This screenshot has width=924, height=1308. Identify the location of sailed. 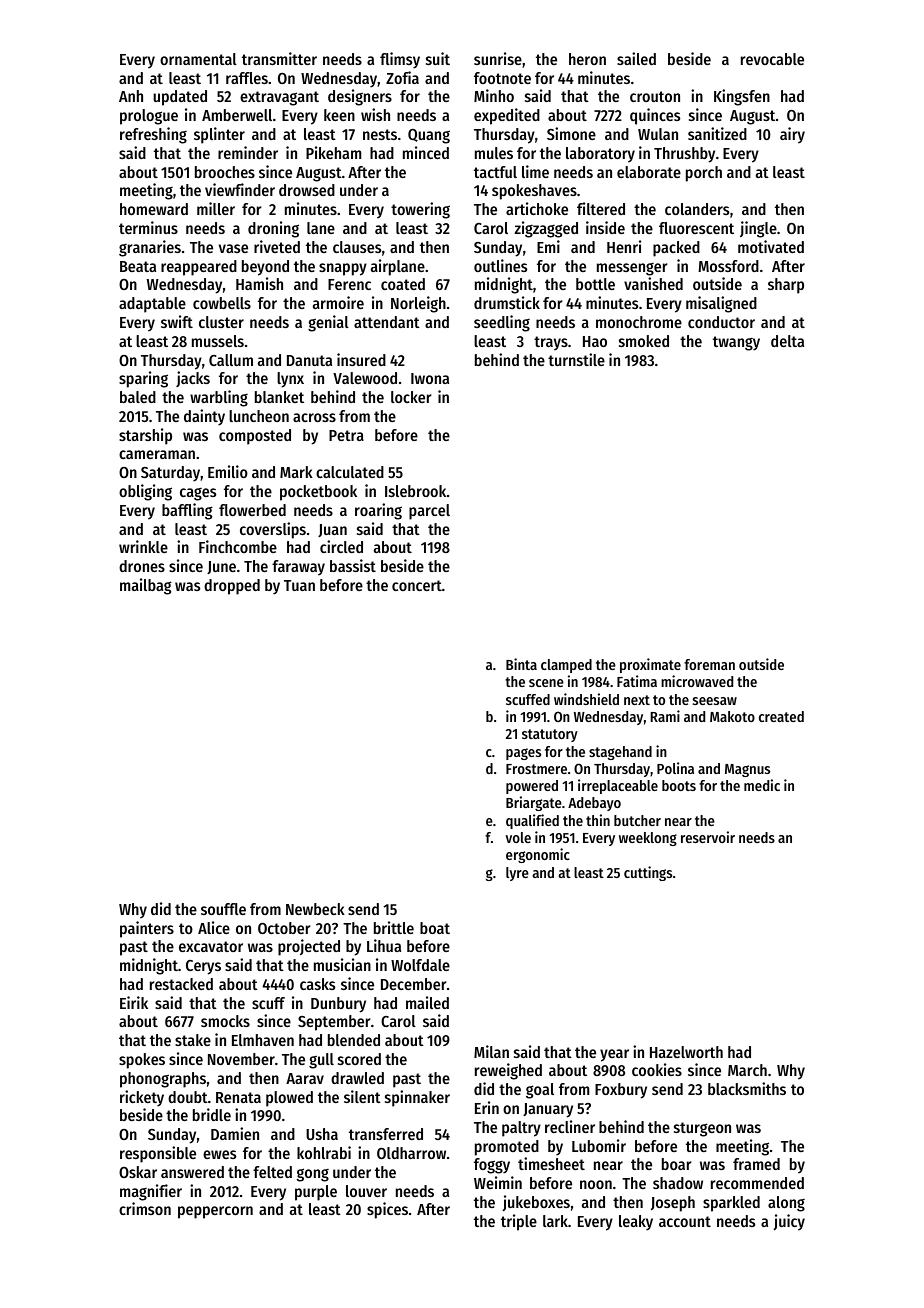
(636, 58).
